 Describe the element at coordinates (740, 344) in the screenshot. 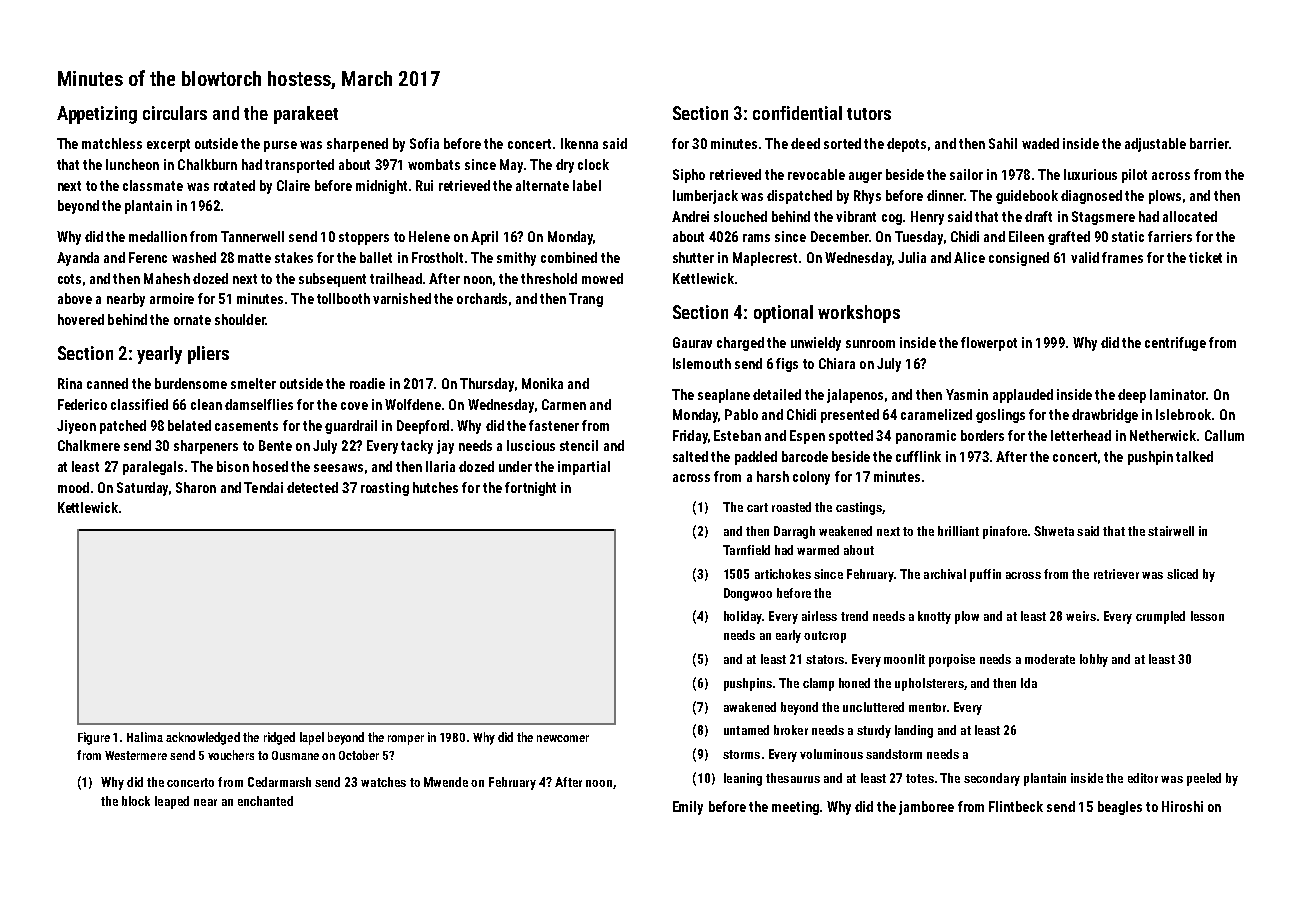

I see `charged` at that location.
